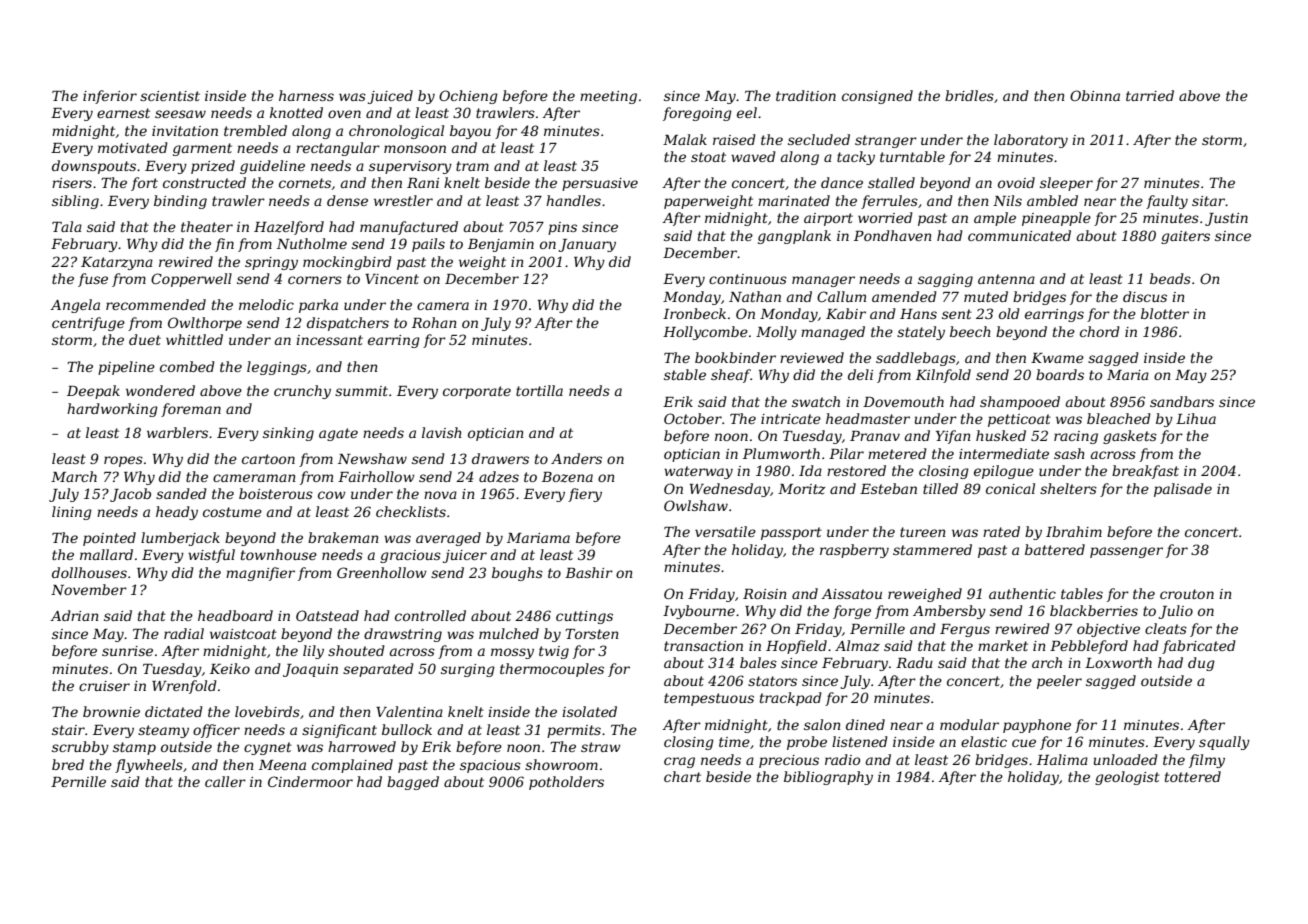 This screenshot has width=1308, height=924. What do you see at coordinates (1060, 374) in the screenshot?
I see `boards` at bounding box center [1060, 374].
